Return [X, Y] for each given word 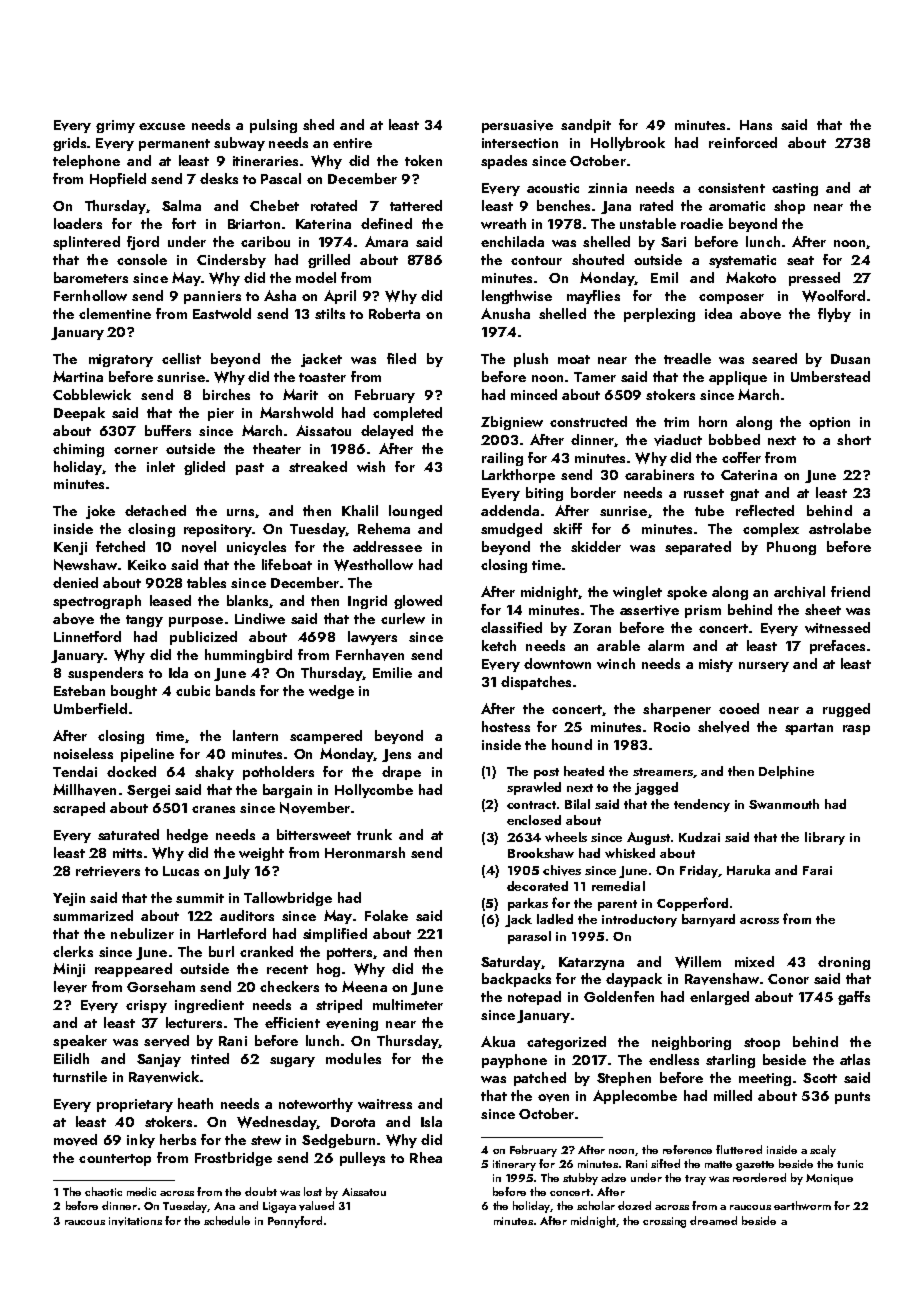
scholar [596, 1205]
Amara [386, 241]
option [829, 423]
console [142, 259]
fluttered [739, 1149]
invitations [135, 1221]
